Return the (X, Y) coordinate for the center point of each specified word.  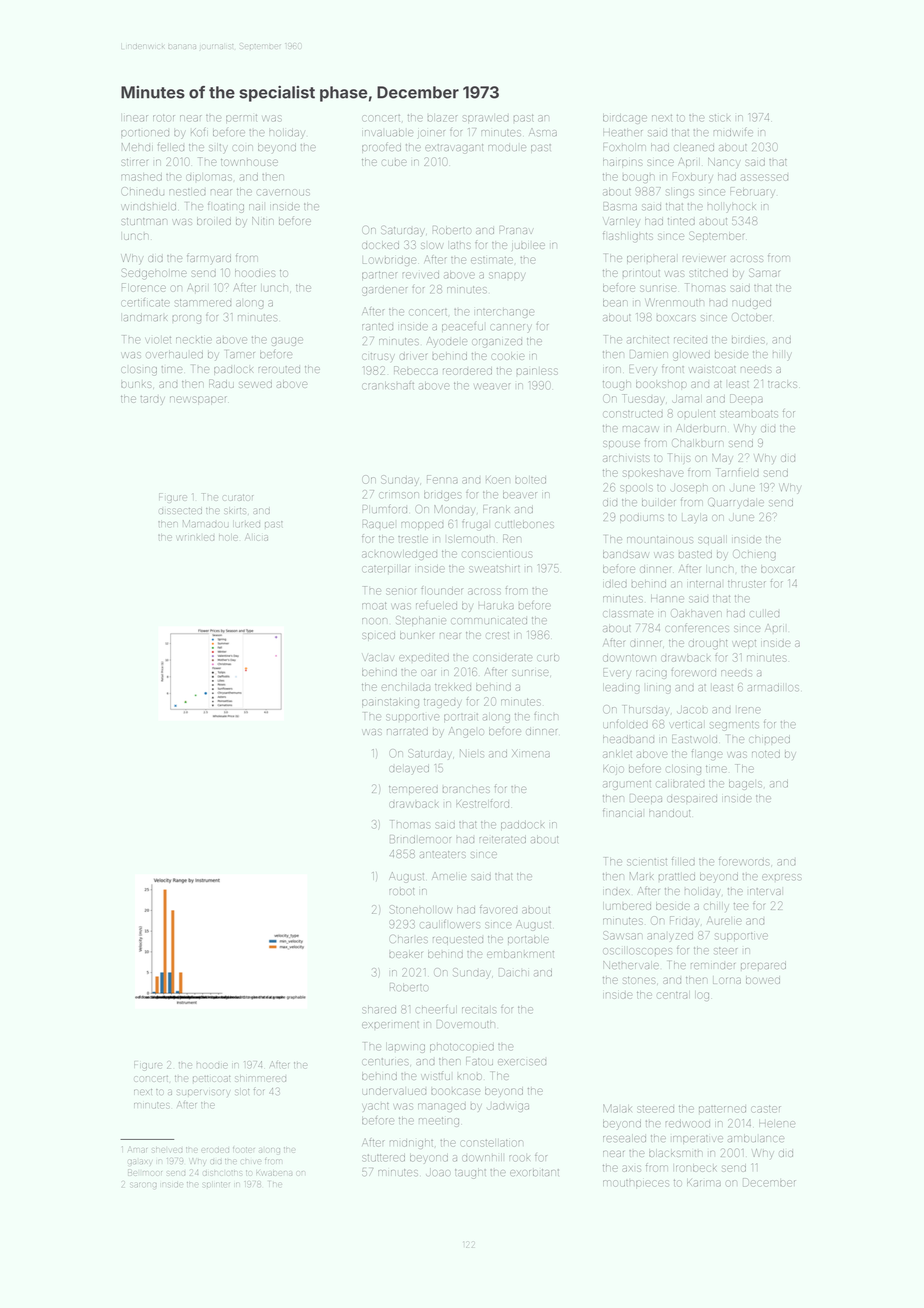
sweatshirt (494, 569)
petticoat (211, 1078)
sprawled (486, 119)
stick (719, 118)
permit (241, 118)
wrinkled (195, 538)
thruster (747, 584)
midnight (411, 1144)
